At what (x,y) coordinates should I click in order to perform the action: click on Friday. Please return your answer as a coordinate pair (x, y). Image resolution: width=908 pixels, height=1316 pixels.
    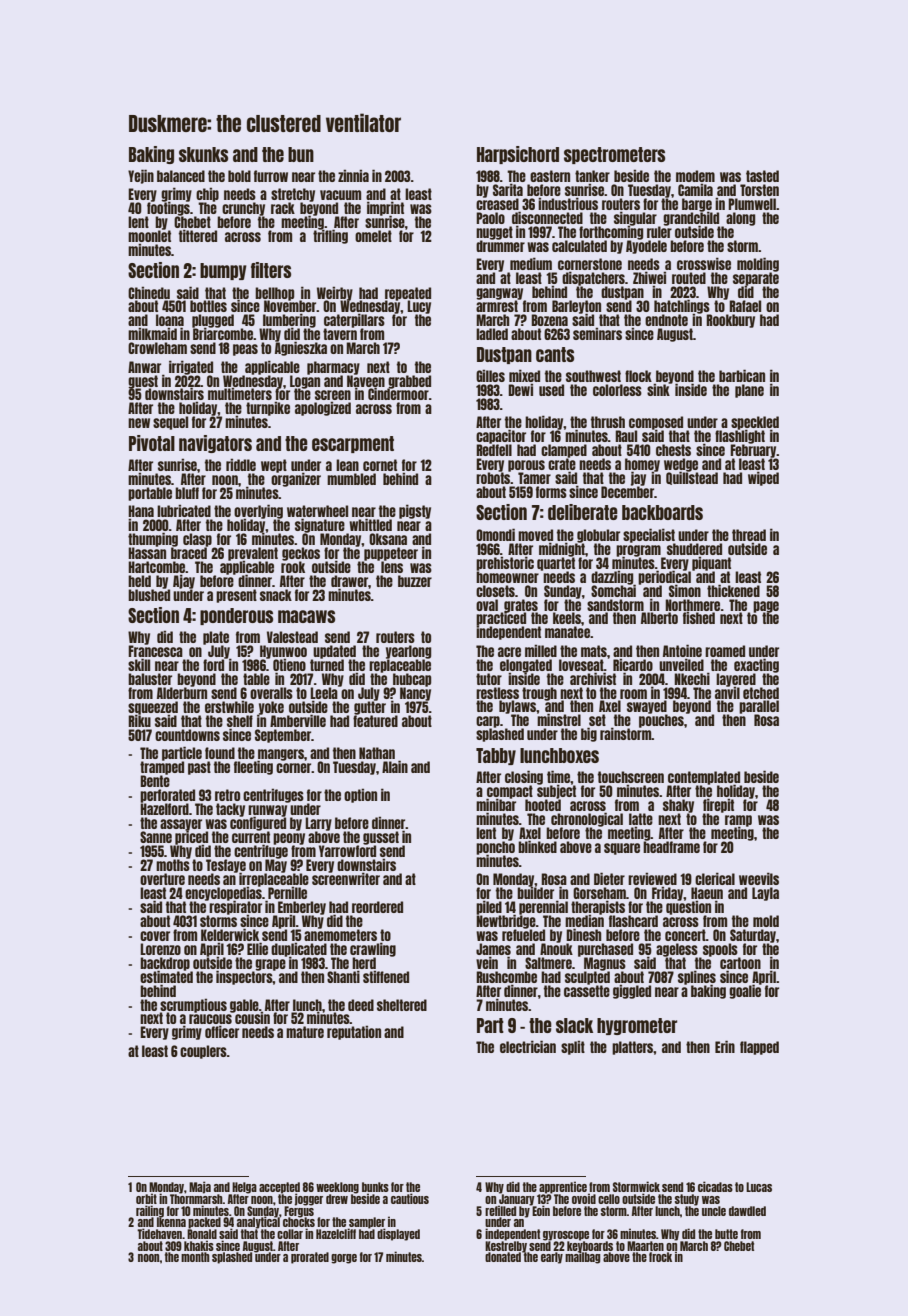
    Looking at the image, I should click on (667, 893).
